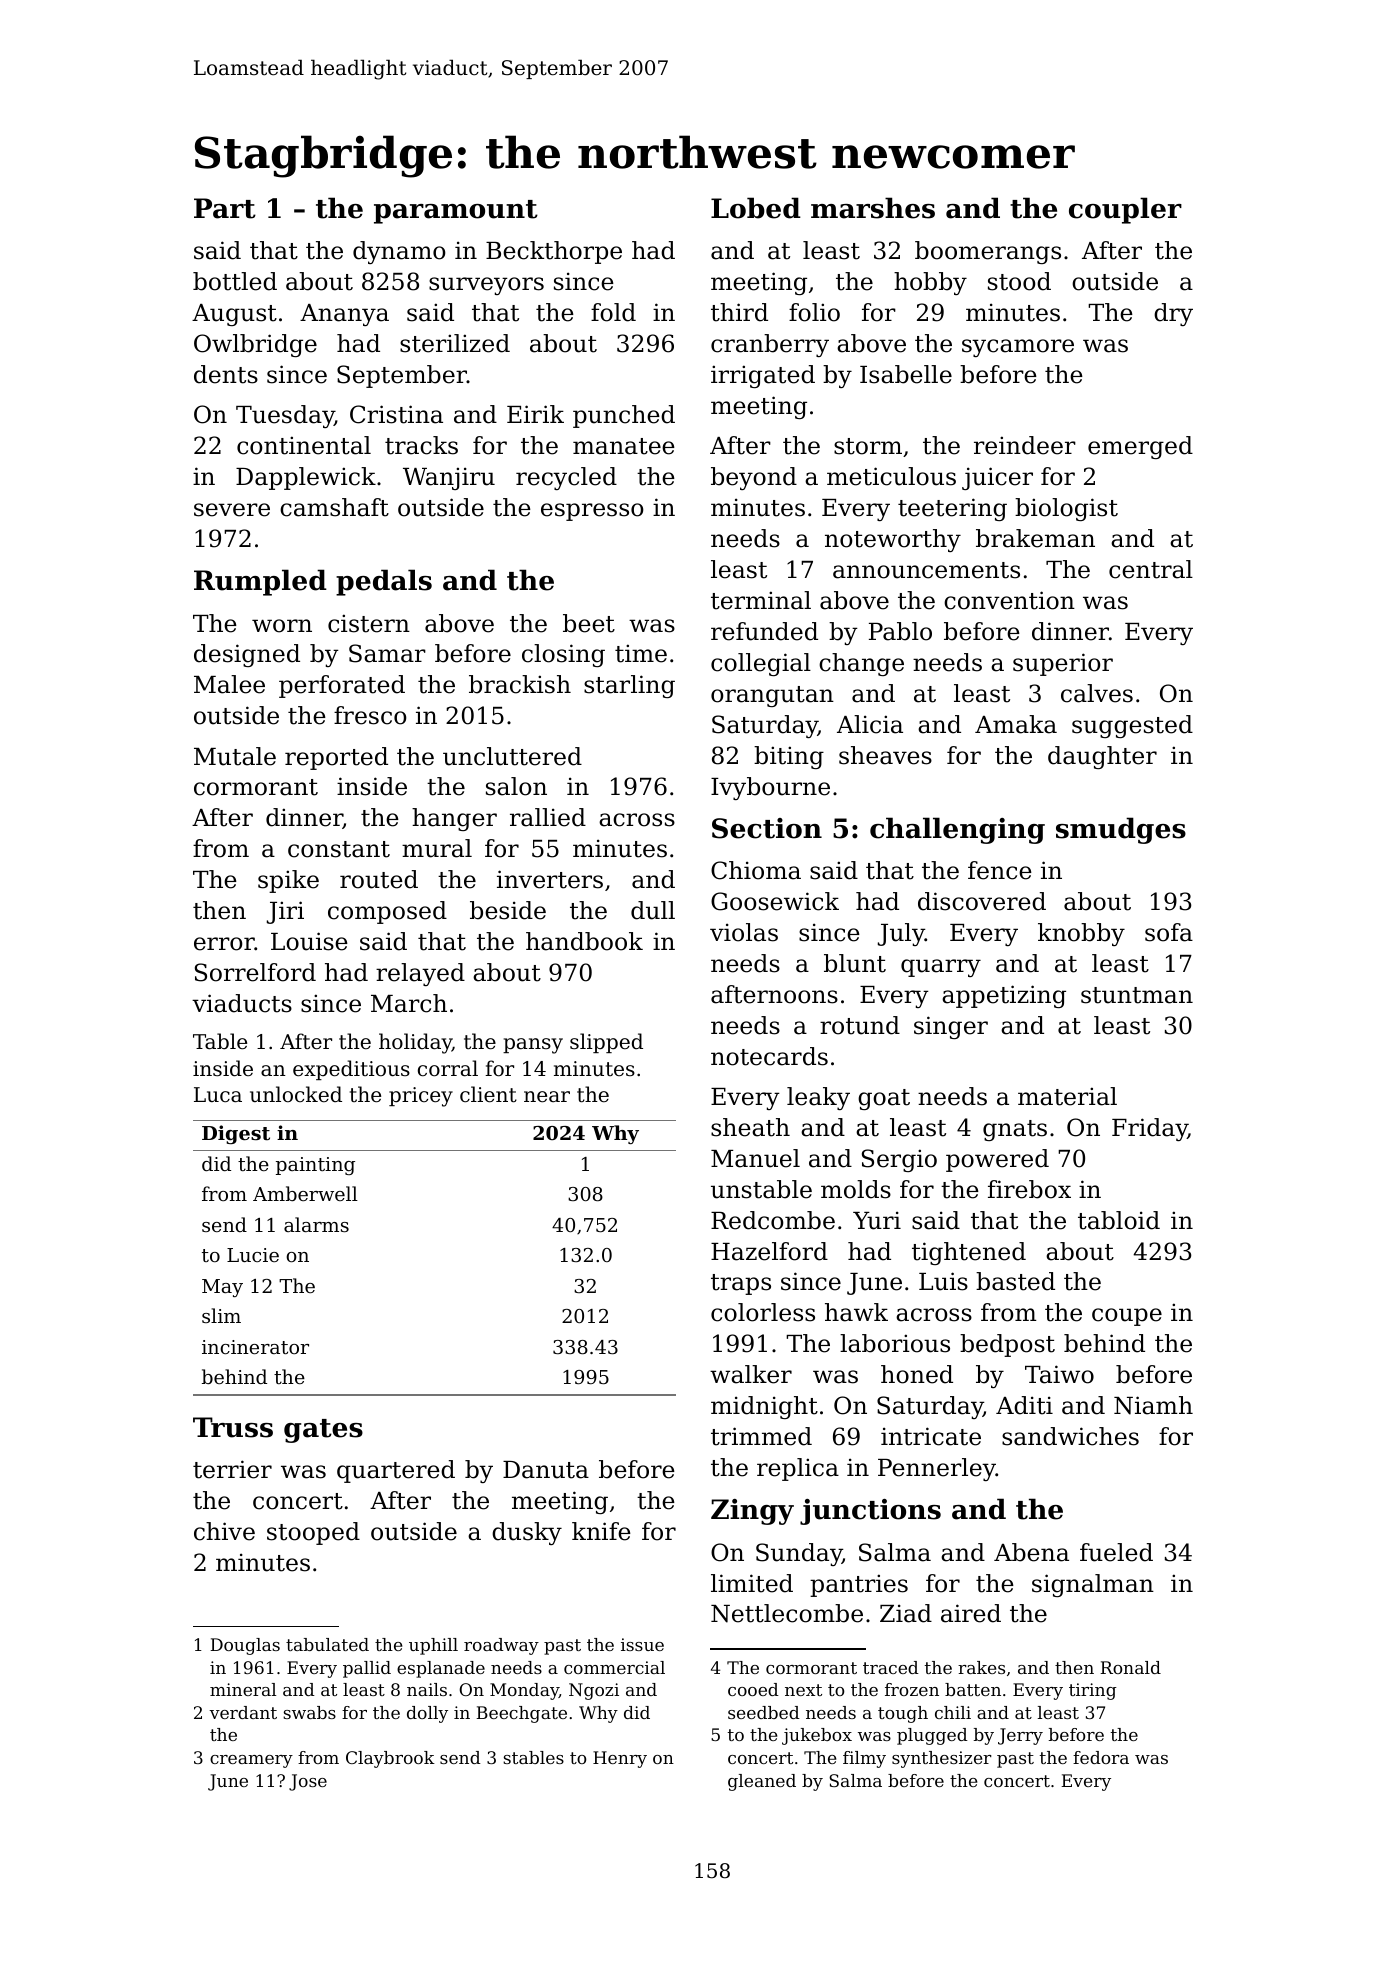  I want to click on coupler, so click(1125, 210).
